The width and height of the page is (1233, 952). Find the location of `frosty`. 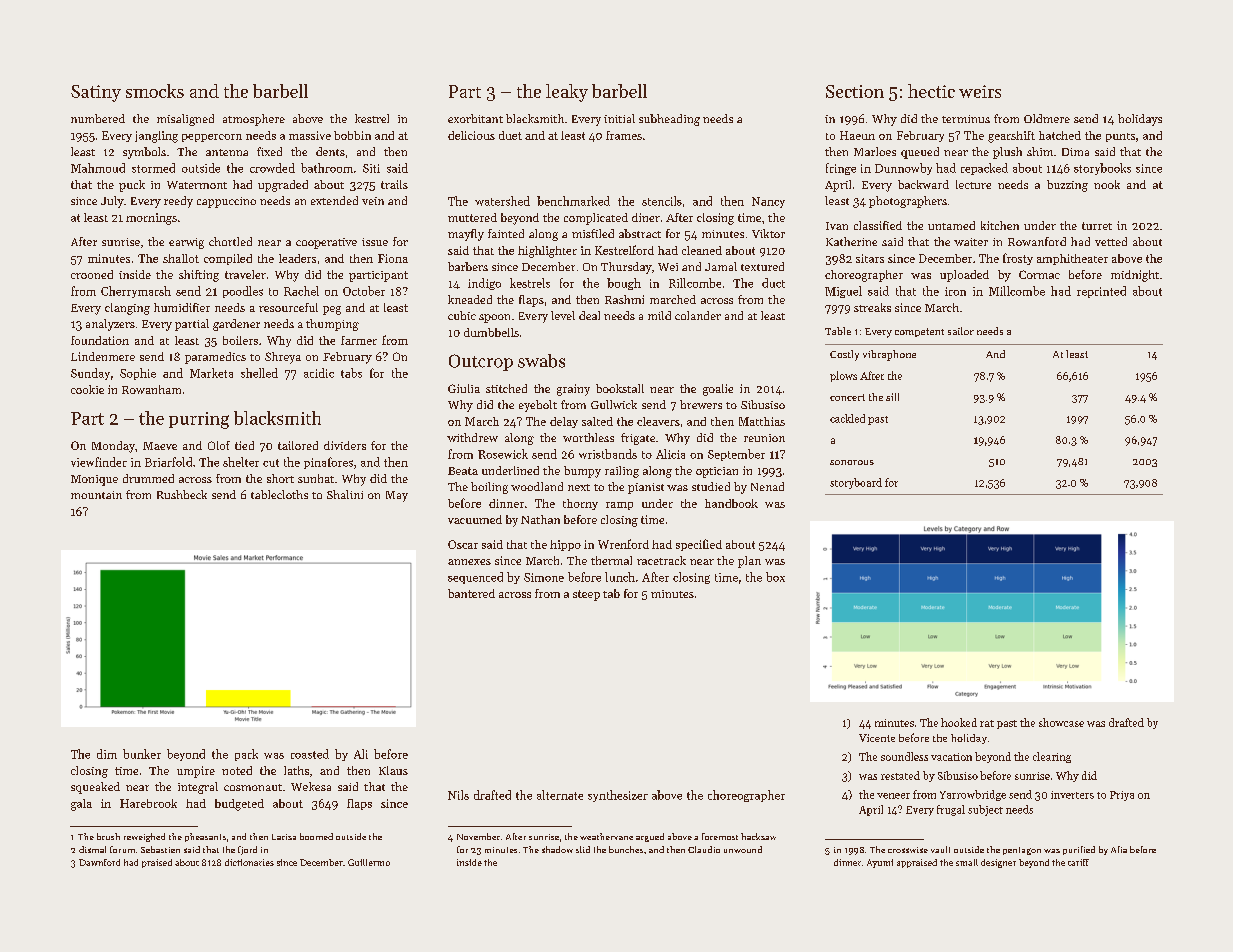

frosty is located at coordinates (1018, 259).
